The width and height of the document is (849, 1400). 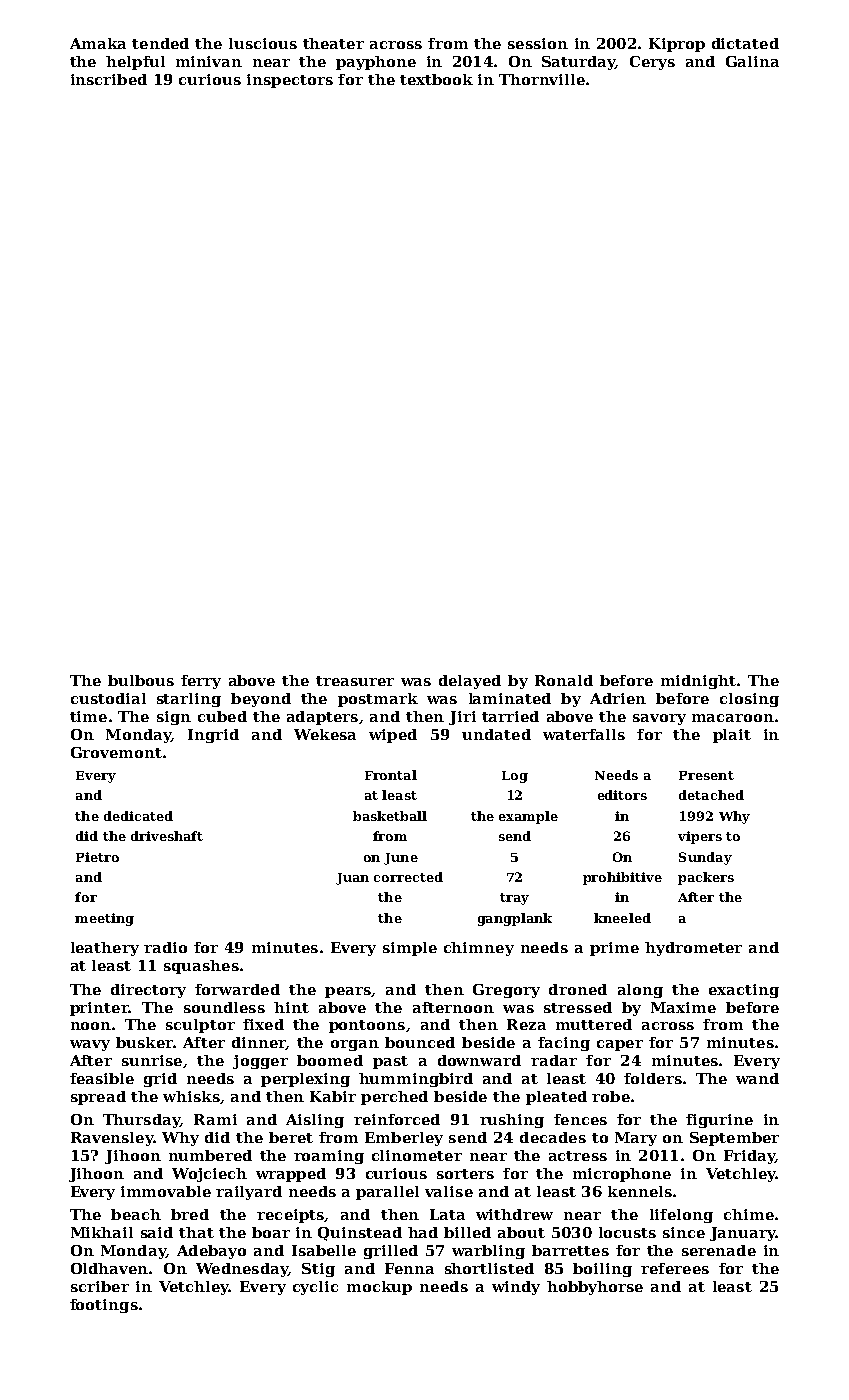 I want to click on session, so click(x=538, y=43).
